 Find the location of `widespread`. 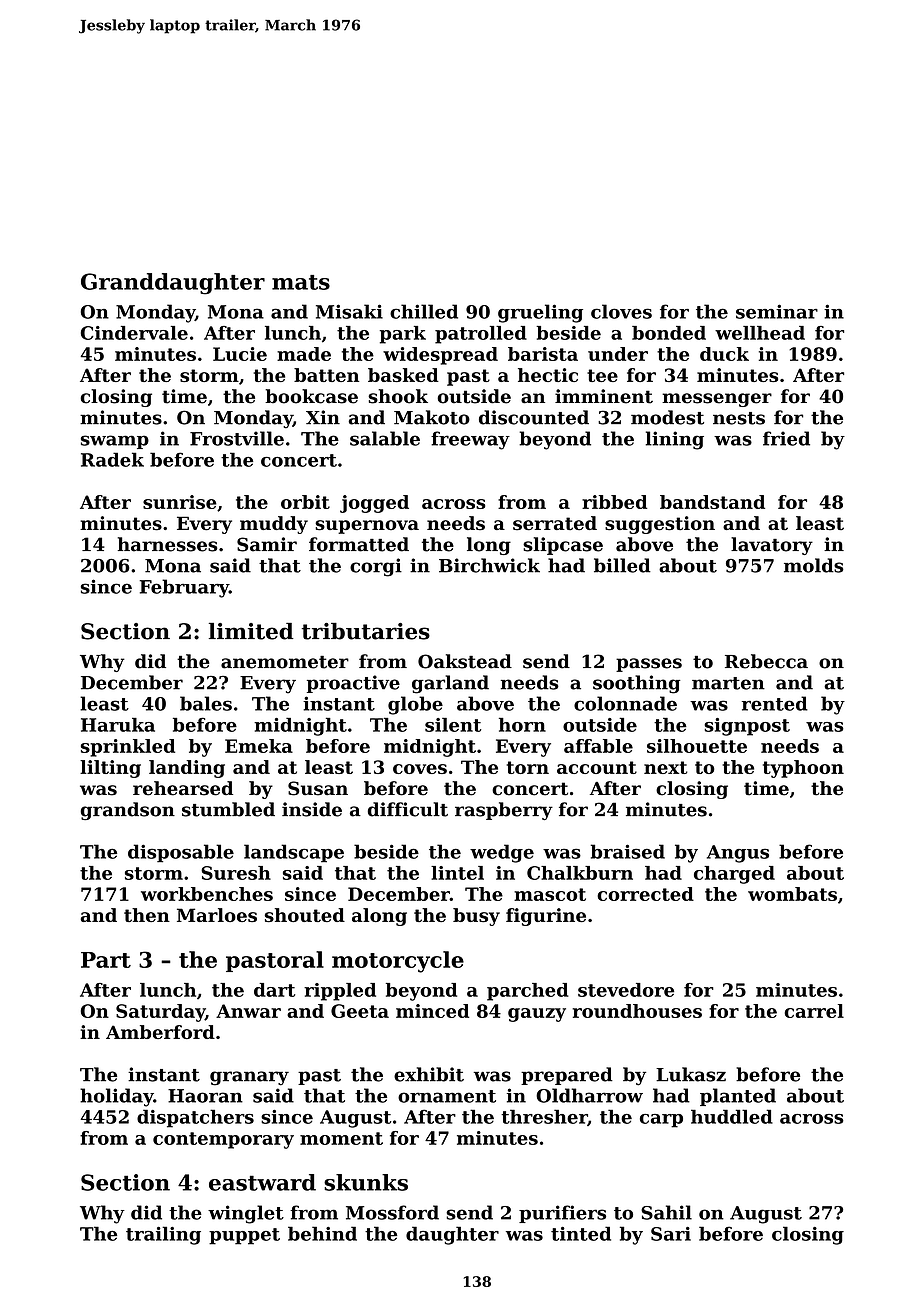

widespread is located at coordinates (440, 356).
